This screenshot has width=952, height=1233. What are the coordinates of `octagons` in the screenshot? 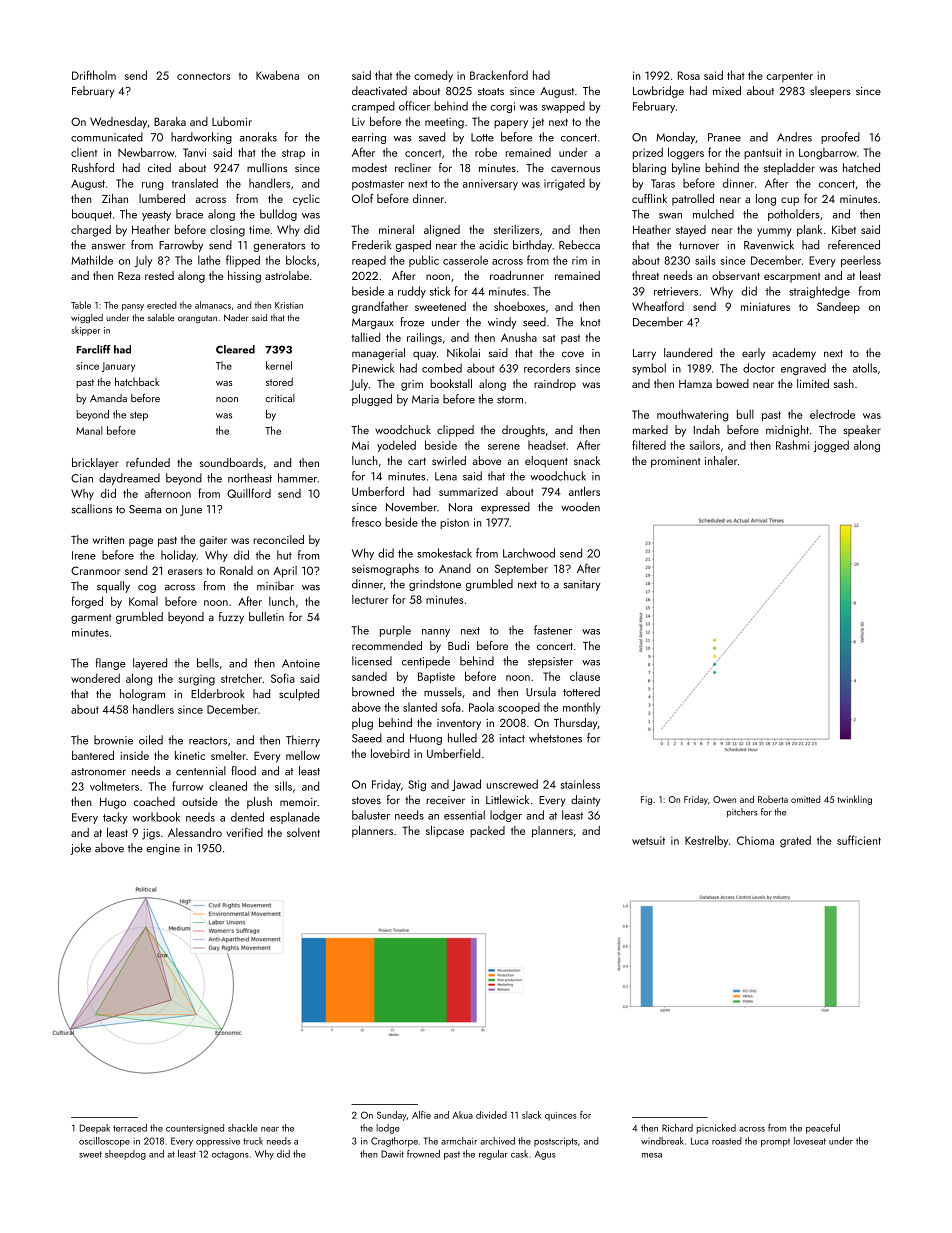 It's located at (230, 1155).
